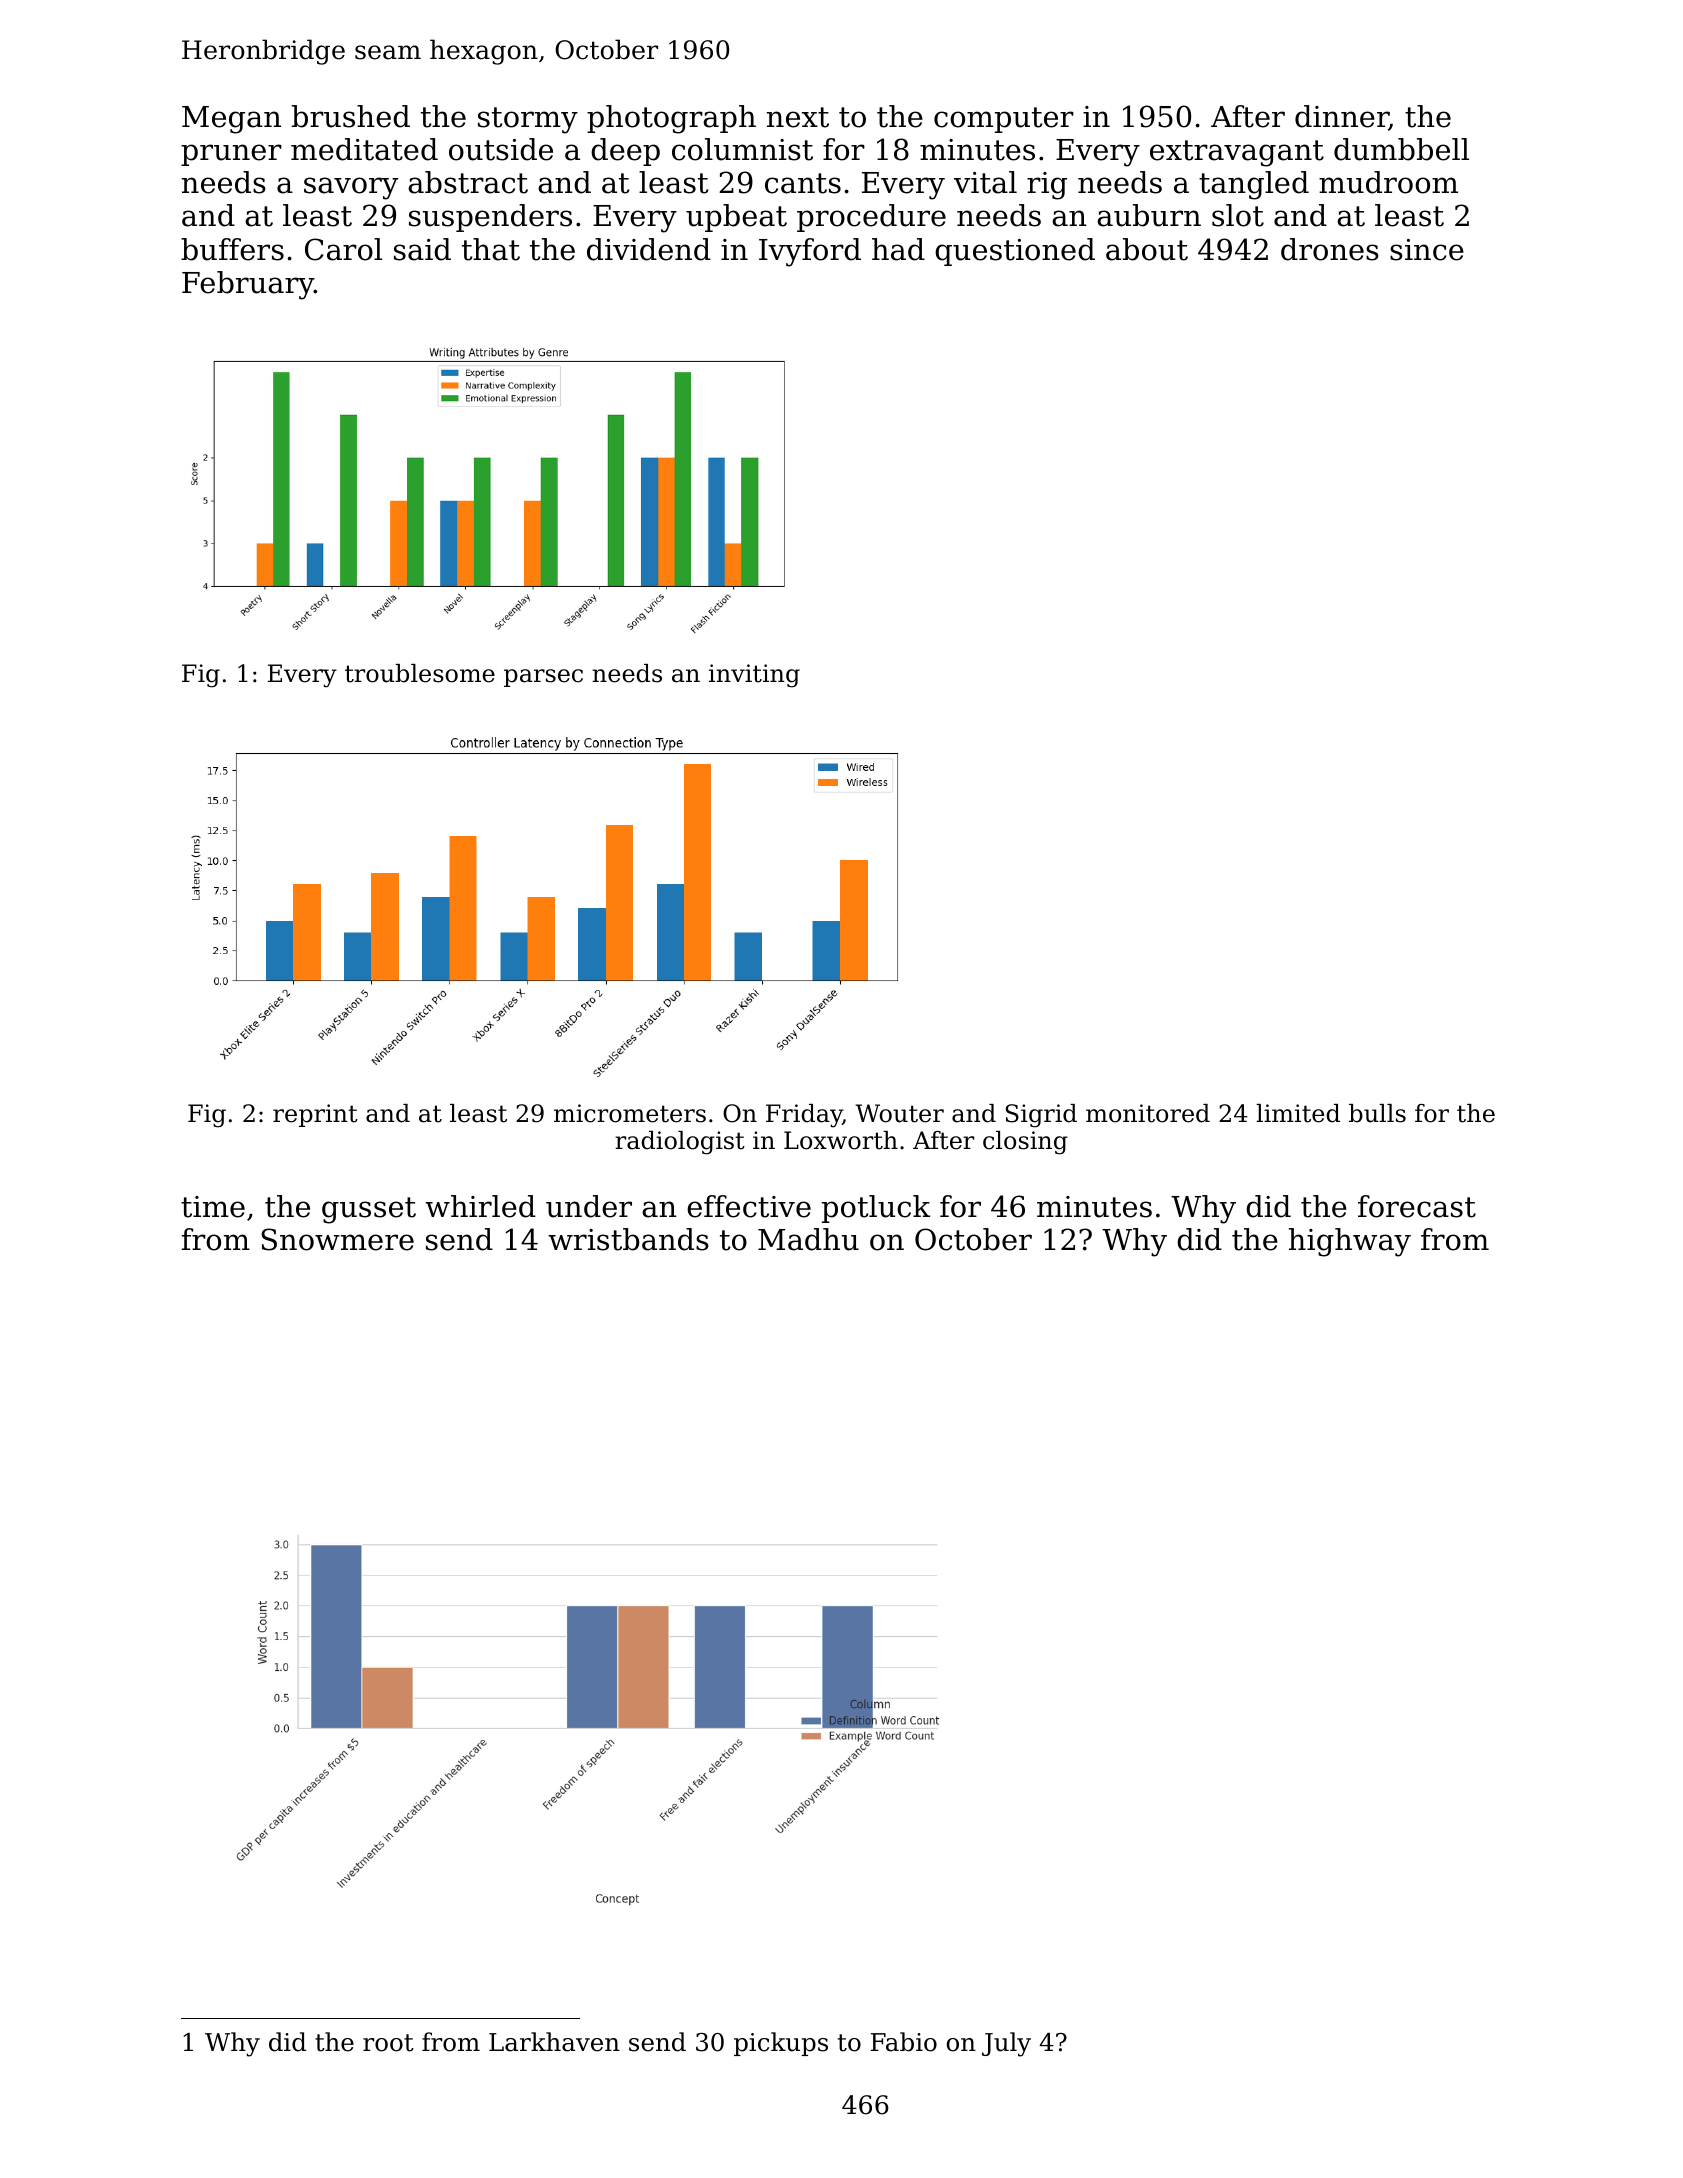  I want to click on computer, so click(1004, 120).
